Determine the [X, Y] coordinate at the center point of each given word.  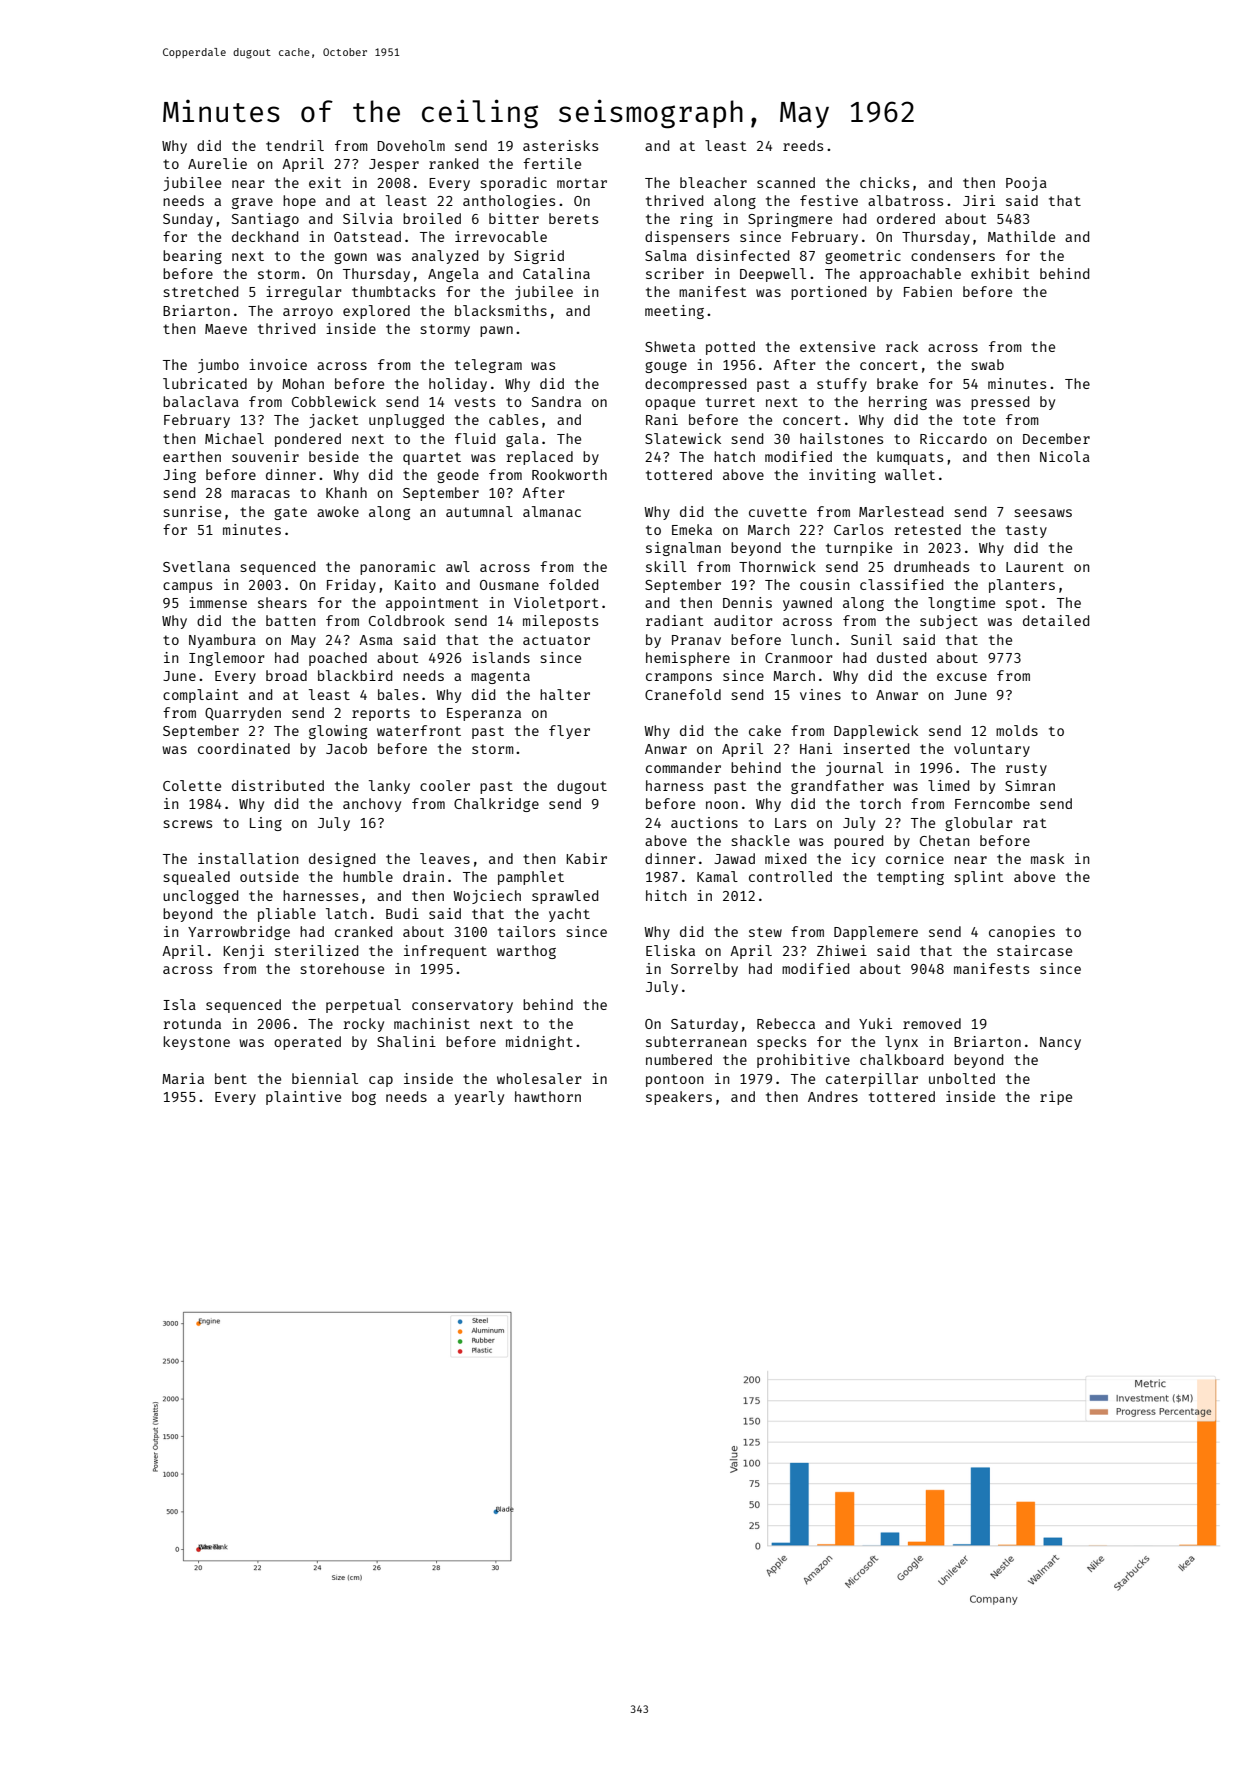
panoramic [397, 568]
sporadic [513, 184]
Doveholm [411, 145]
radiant [675, 620]
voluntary [992, 750]
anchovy [372, 805]
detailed [1056, 620]
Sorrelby [704, 970]
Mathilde [1021, 236]
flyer [569, 732]
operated [307, 1043]
